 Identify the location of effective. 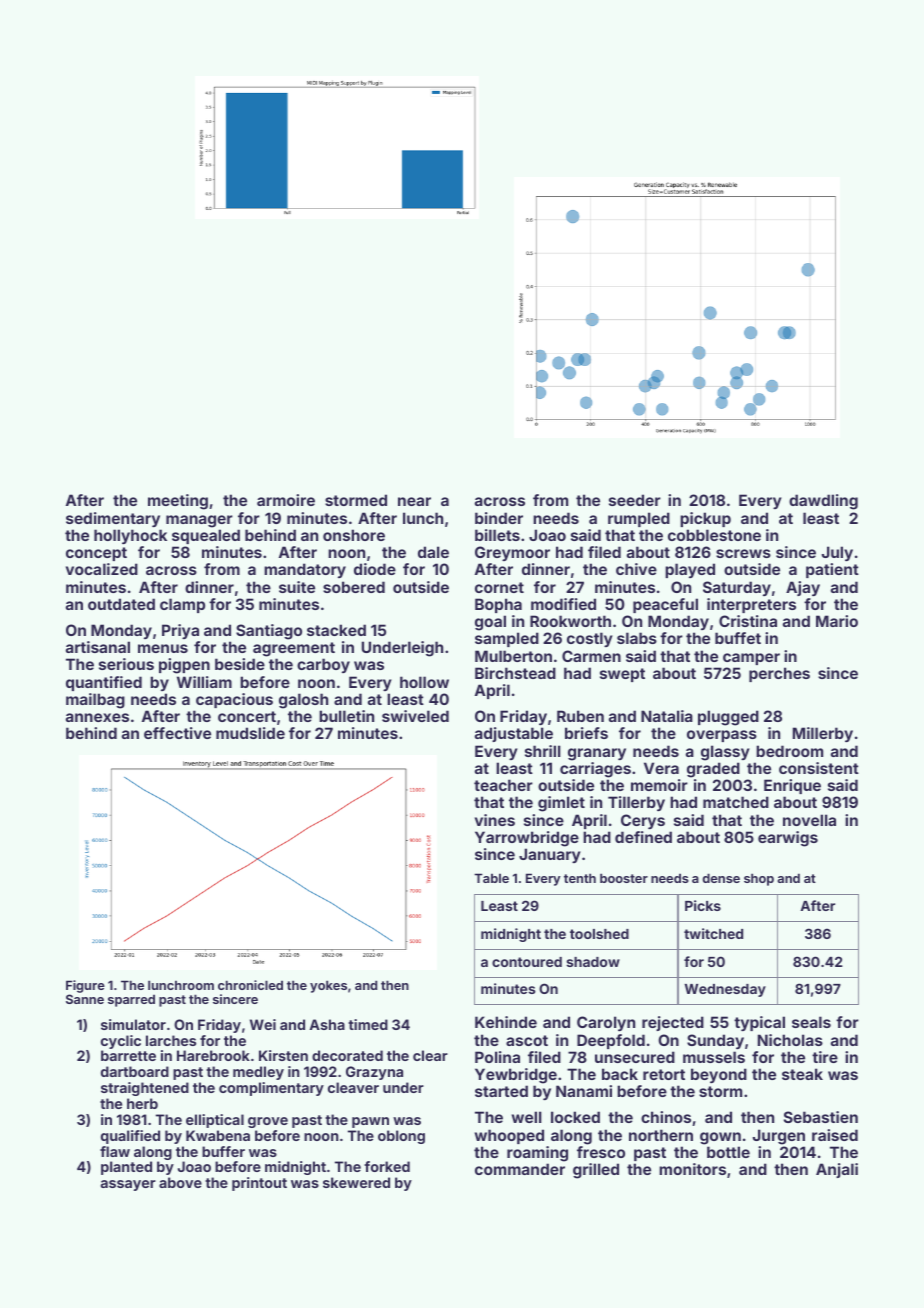
(177, 733).
